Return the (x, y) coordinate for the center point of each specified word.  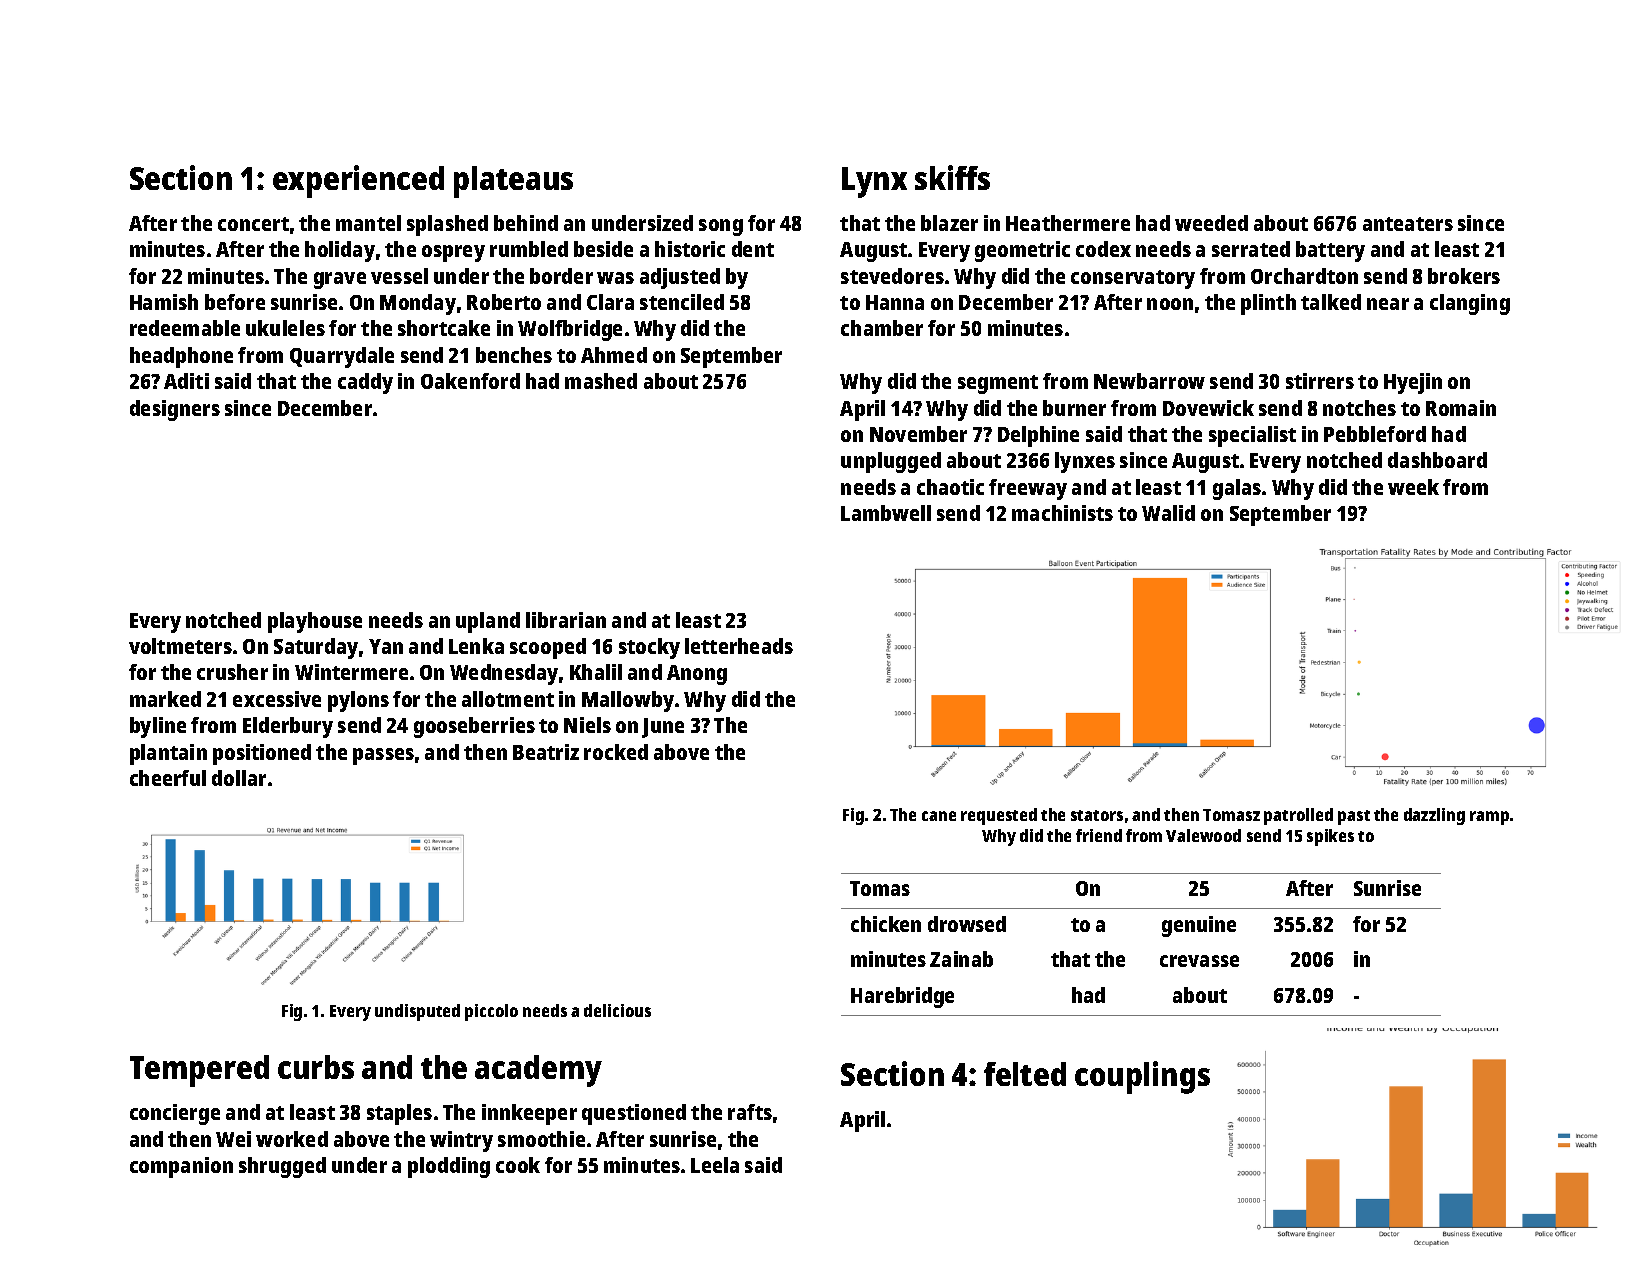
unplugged (891, 462)
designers (175, 410)
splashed (447, 225)
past (1354, 817)
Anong (697, 675)
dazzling (1434, 816)
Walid (1168, 513)
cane (939, 816)
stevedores (892, 276)
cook (518, 1165)
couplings (1142, 1077)
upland (488, 622)
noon (1170, 304)
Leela (715, 1165)
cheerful (168, 778)
